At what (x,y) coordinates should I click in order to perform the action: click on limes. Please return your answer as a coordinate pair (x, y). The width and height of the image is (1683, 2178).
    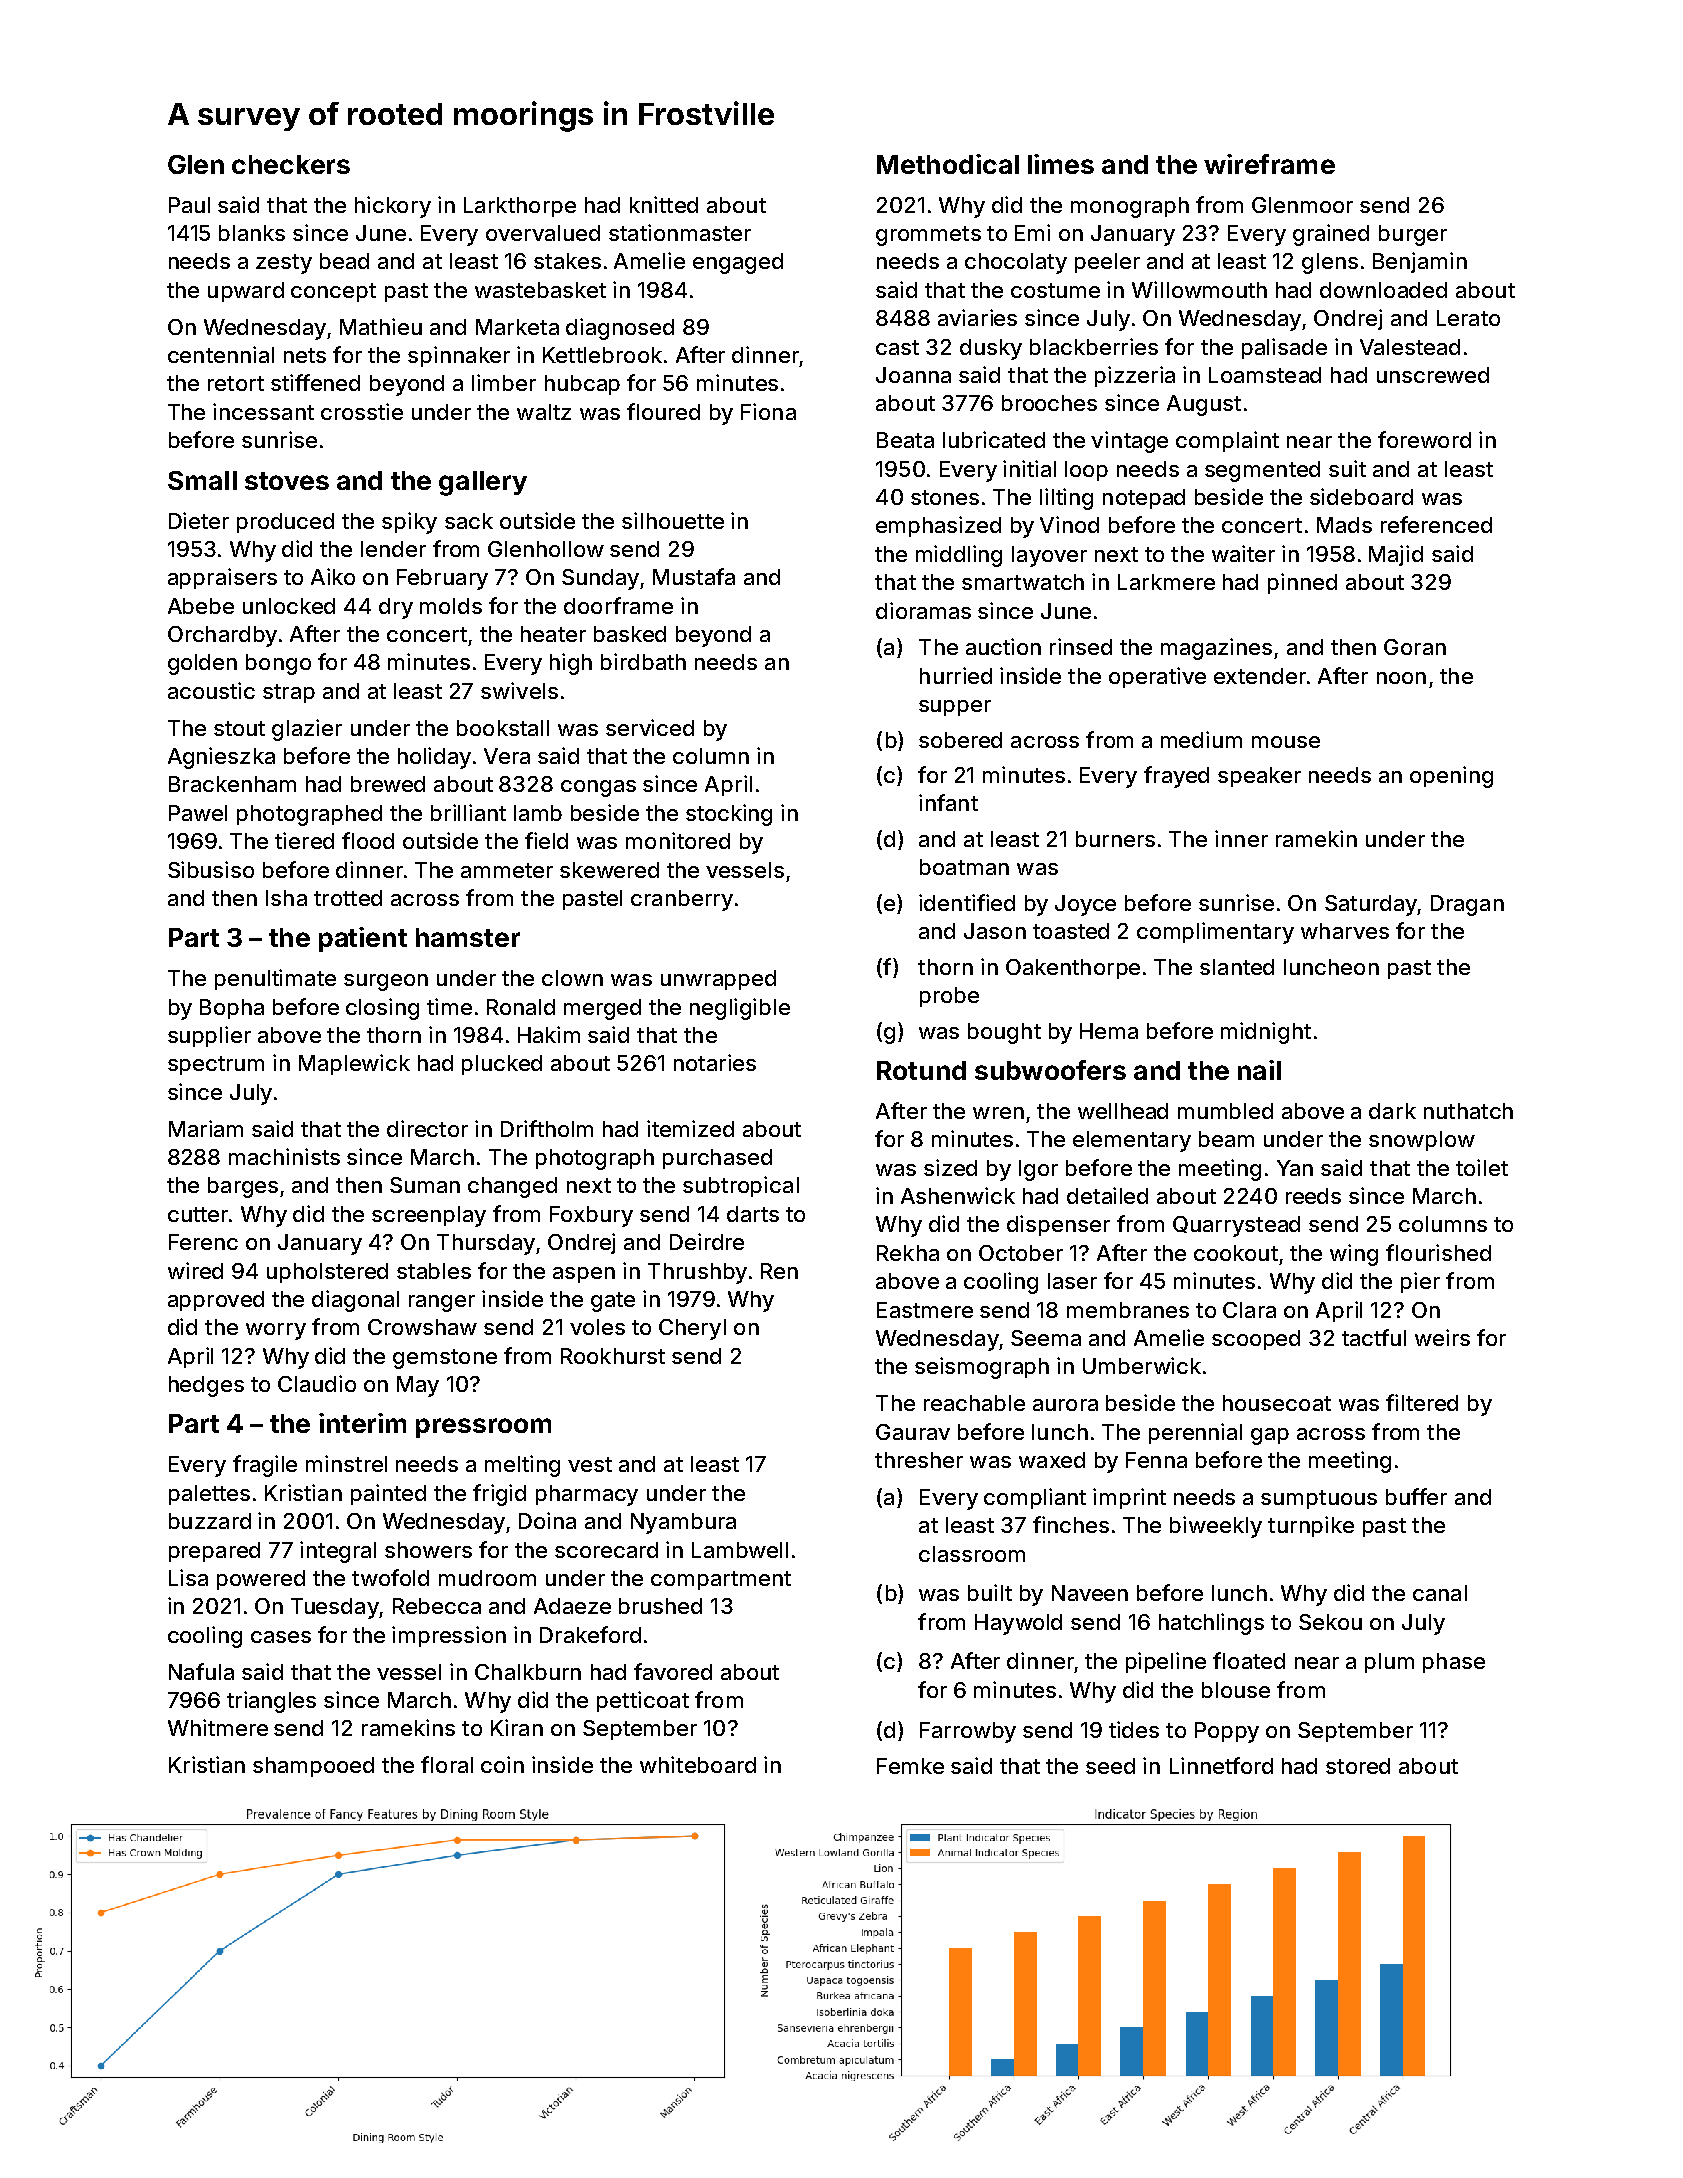
    Looking at the image, I should click on (1061, 164).
